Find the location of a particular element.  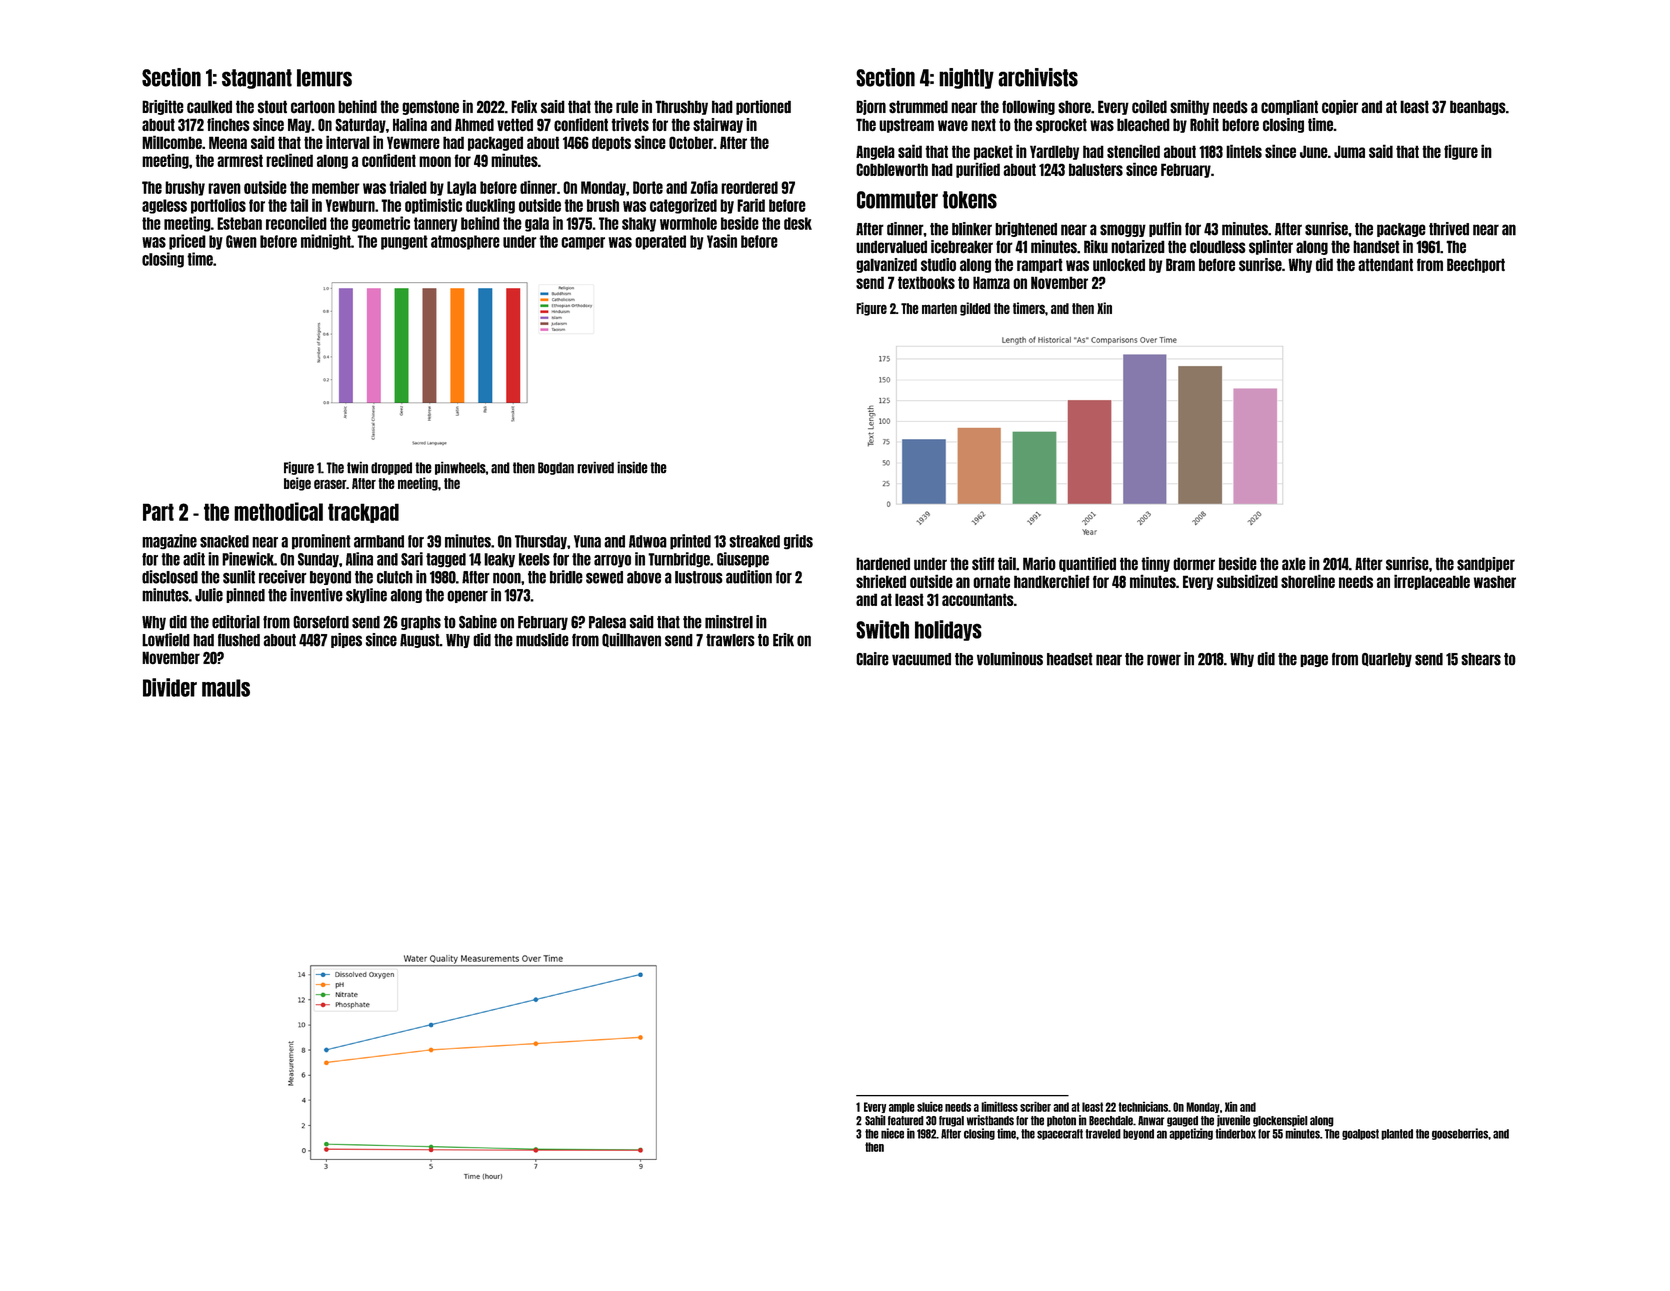

smithy is located at coordinates (1189, 107).
